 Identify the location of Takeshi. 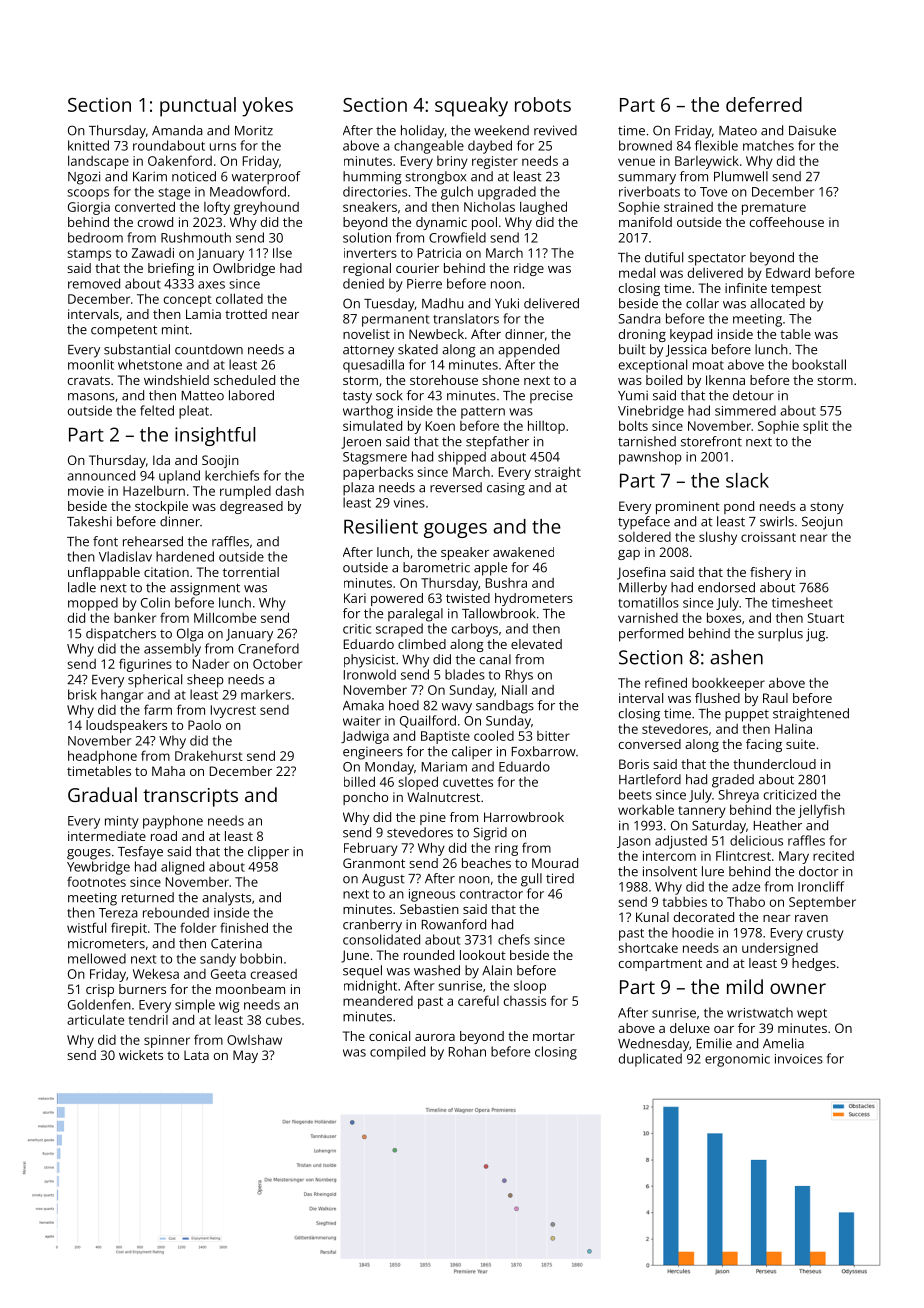
(89, 521).
